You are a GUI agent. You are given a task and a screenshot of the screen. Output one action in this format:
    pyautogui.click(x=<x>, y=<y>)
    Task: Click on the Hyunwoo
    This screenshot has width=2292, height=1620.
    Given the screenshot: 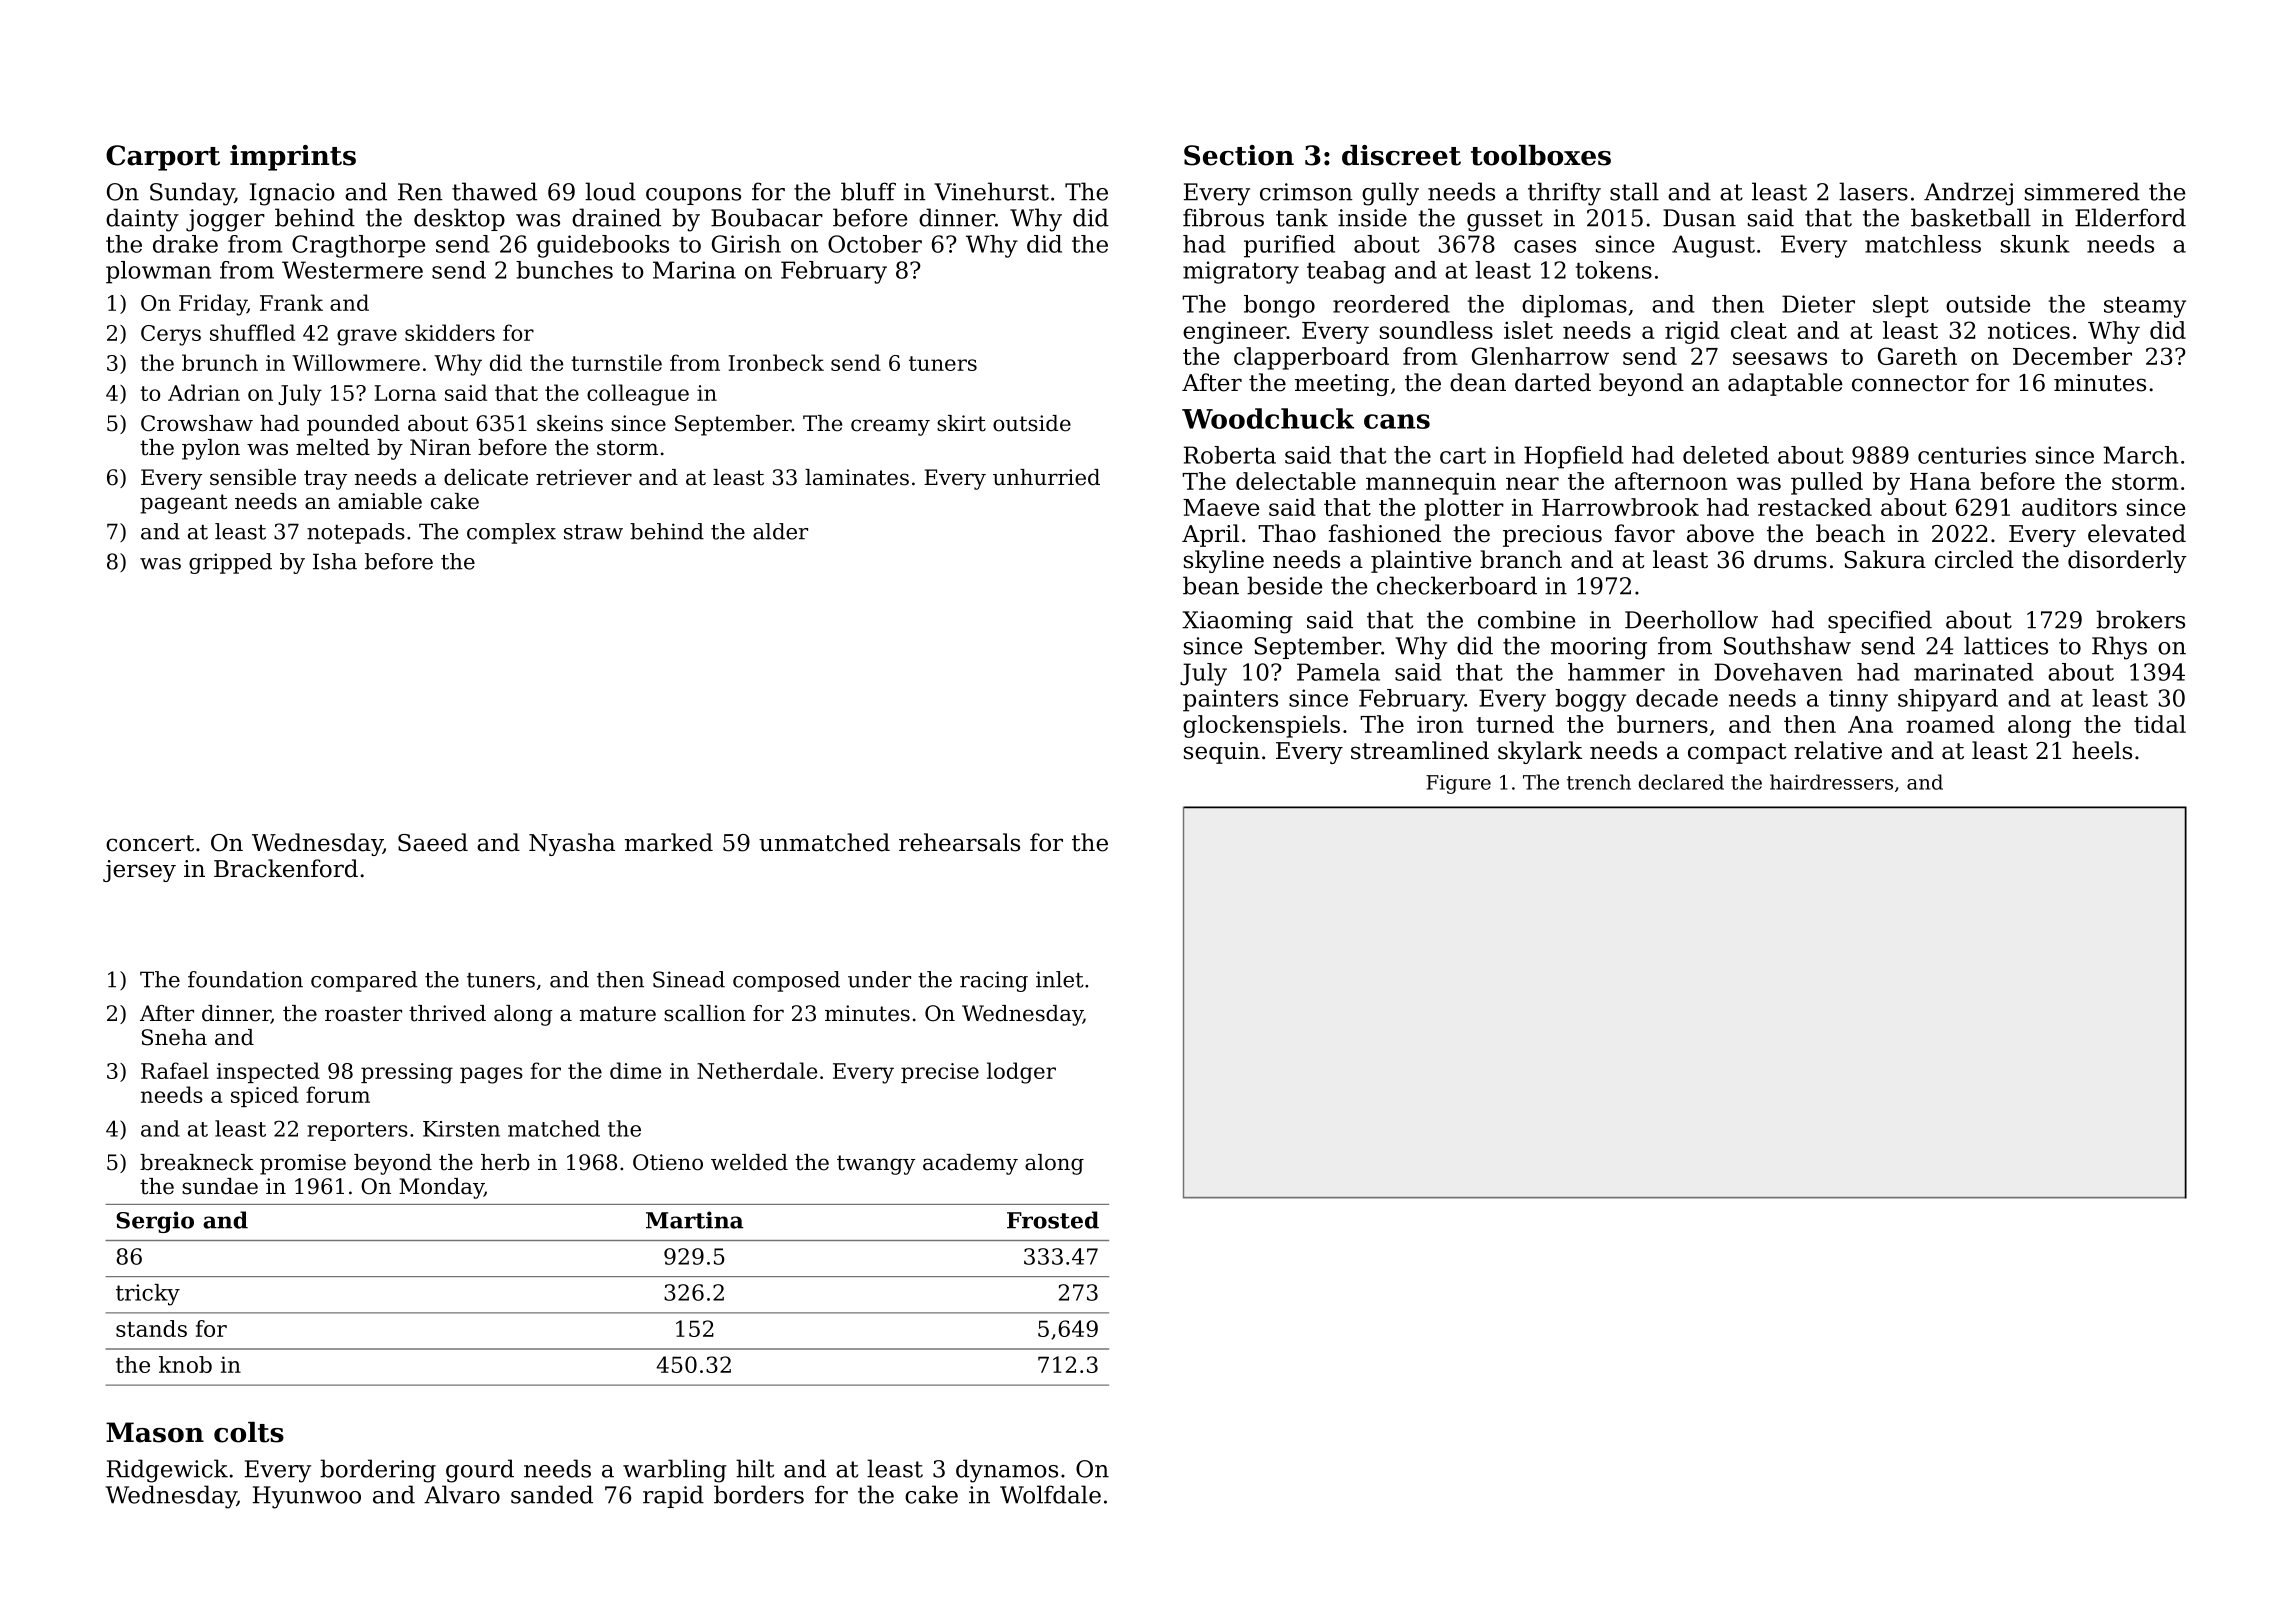 What is the action you would take?
    pyautogui.click(x=307, y=1497)
